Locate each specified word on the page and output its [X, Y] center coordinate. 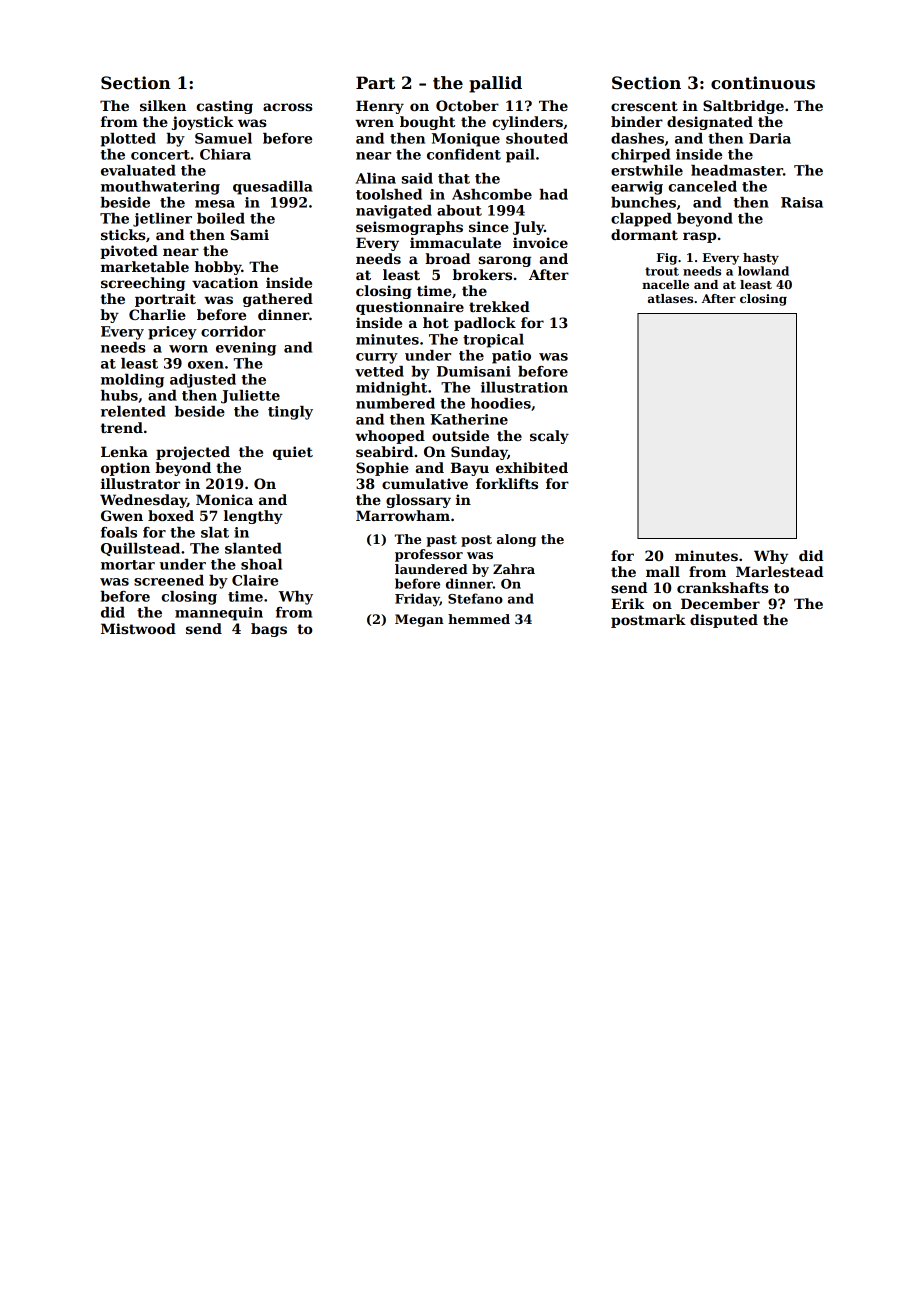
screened [169, 580]
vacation [225, 282]
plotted [128, 140]
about [459, 210]
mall [663, 571]
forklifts [507, 483]
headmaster [737, 170]
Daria [770, 138]
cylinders [527, 123]
